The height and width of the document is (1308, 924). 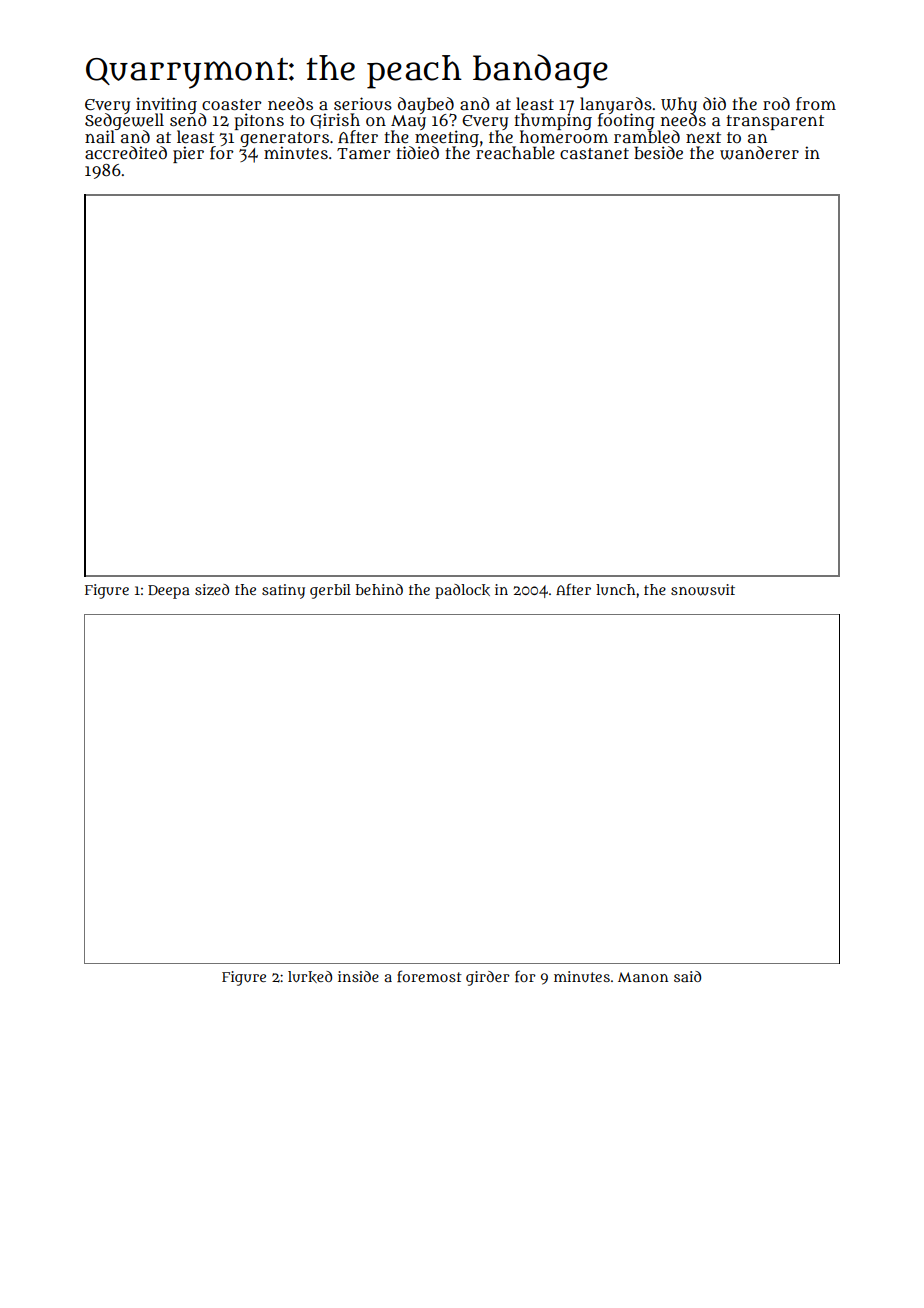 What do you see at coordinates (564, 136) in the document?
I see `homeroom` at bounding box center [564, 136].
